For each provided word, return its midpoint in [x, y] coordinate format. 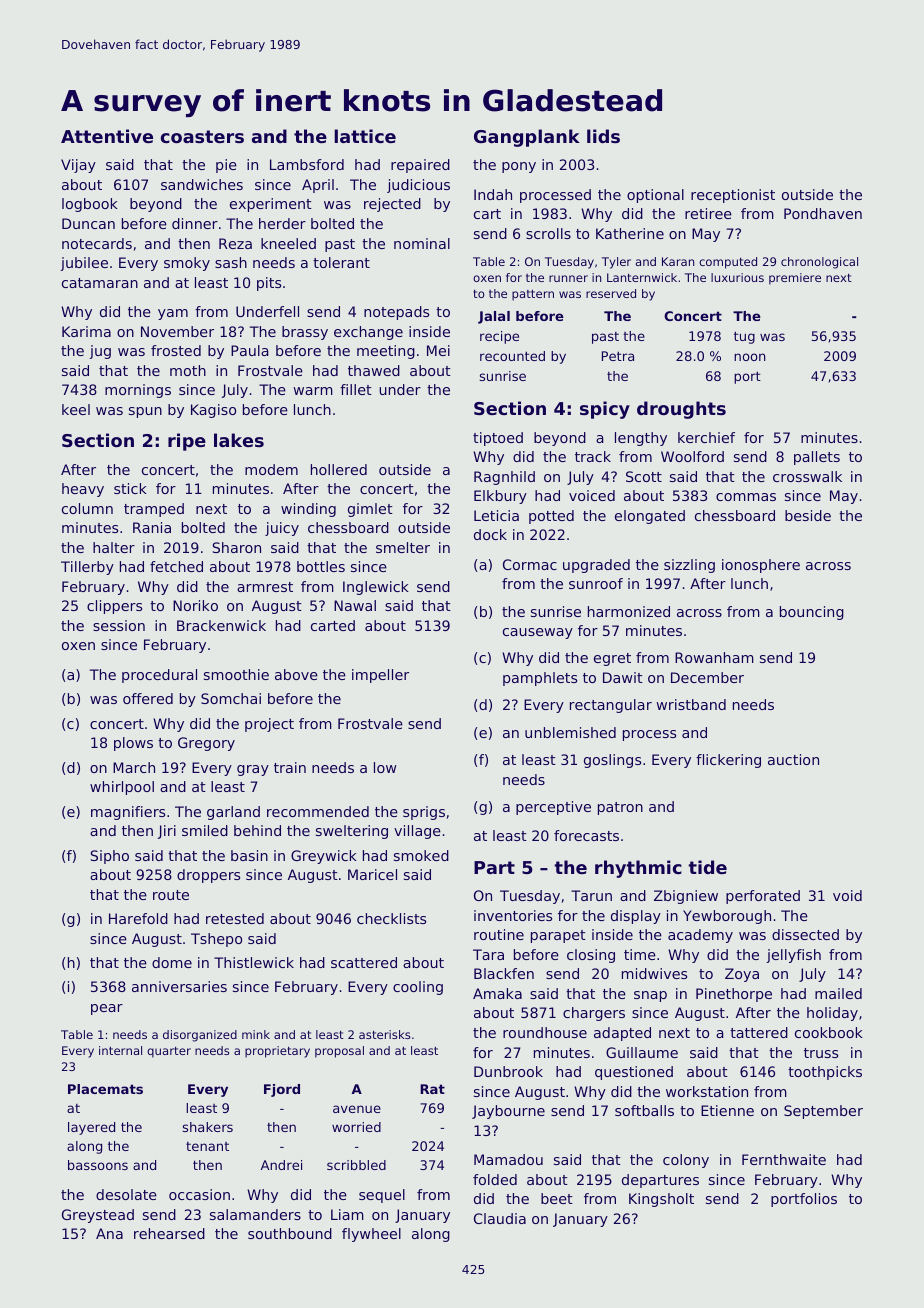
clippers [114, 607]
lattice [365, 136]
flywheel [371, 1235]
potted [551, 517]
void [847, 895]
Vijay [78, 166]
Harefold [138, 918]
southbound [290, 1233]
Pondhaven [823, 213]
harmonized [629, 611]
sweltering [352, 832]
